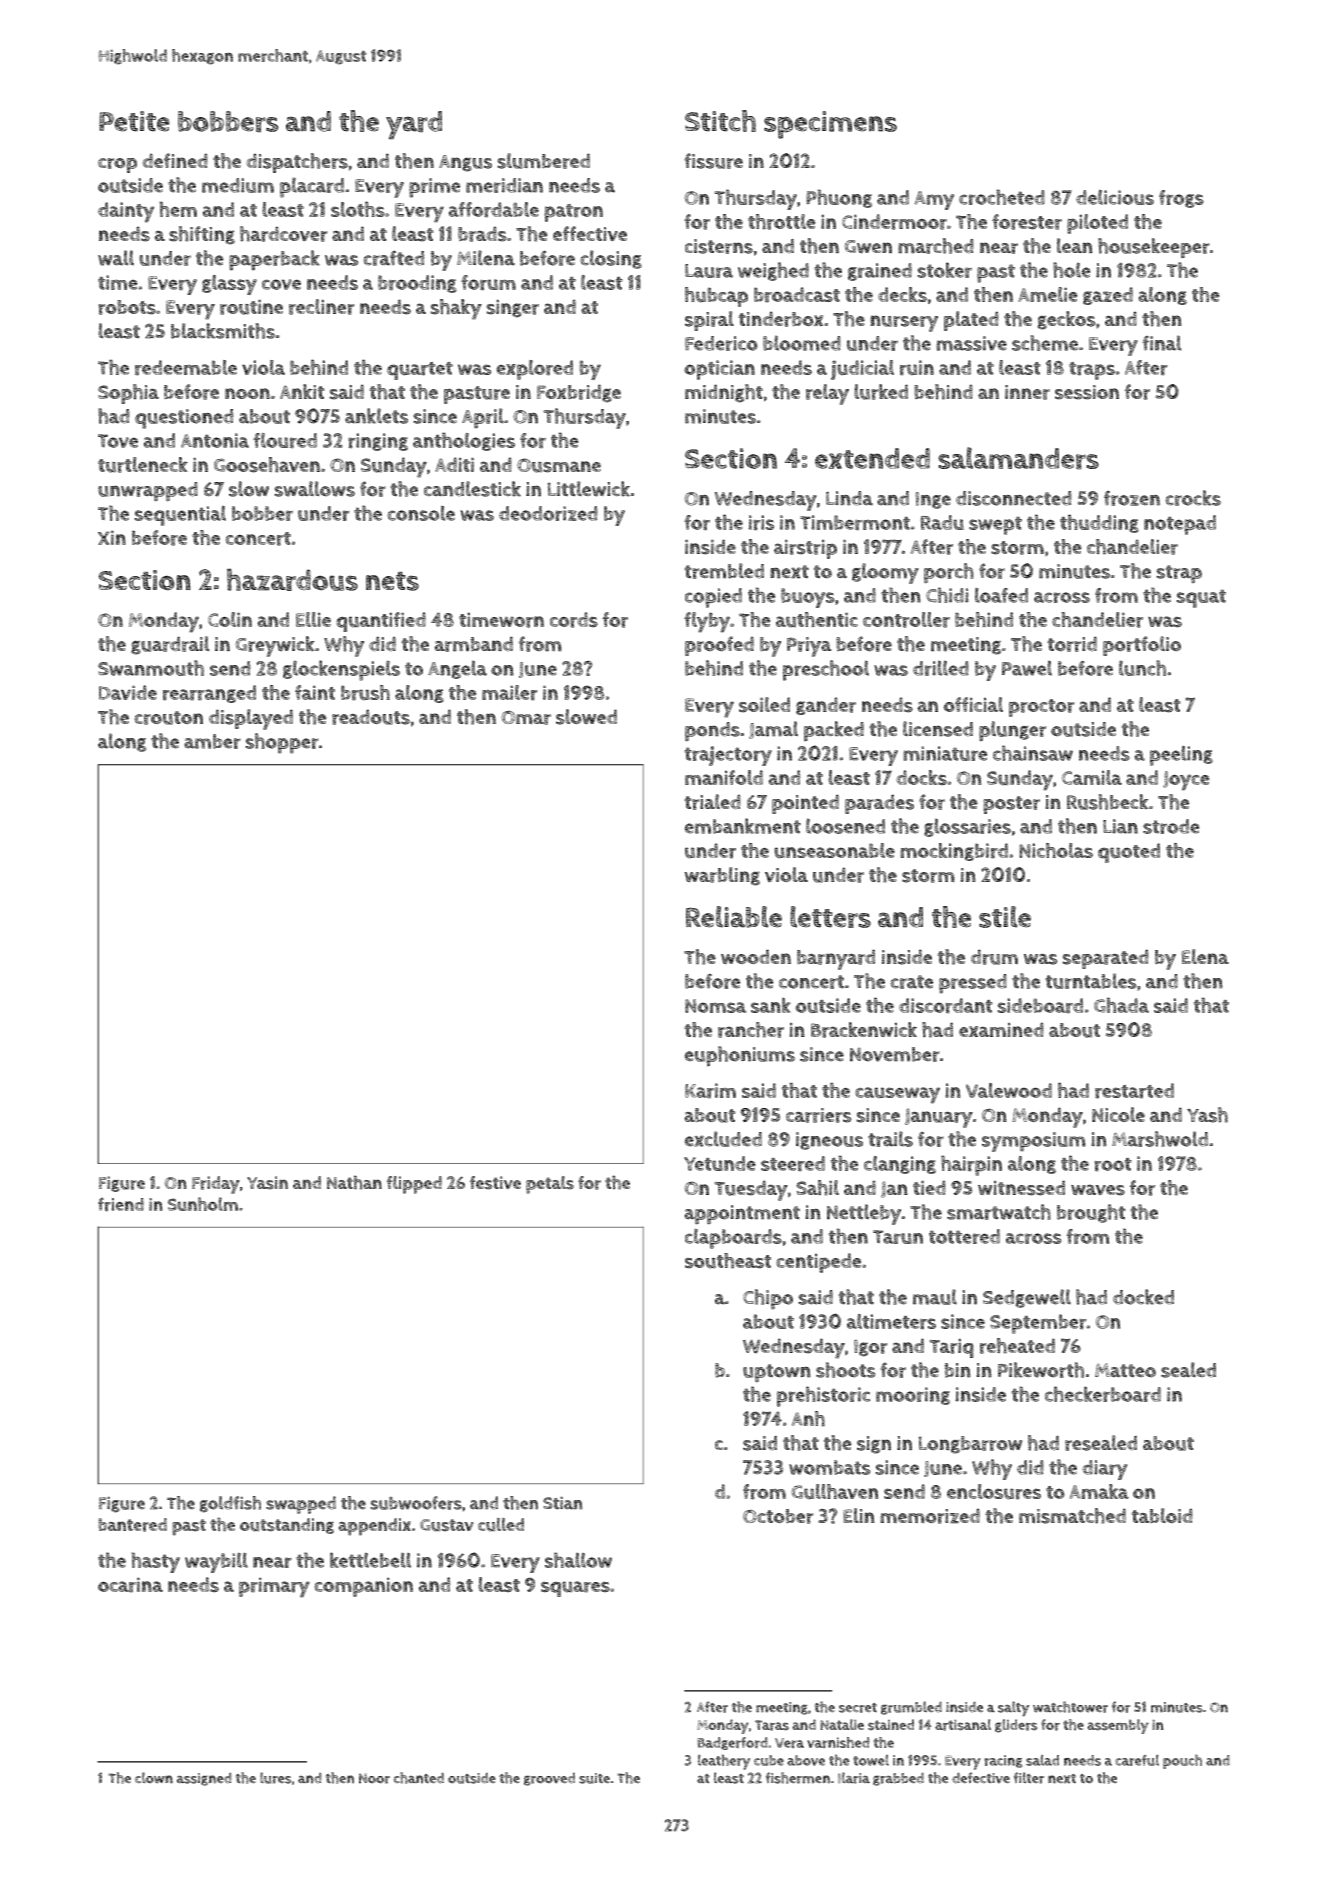 The height and width of the document is (1879, 1328). What do you see at coordinates (710, 1091) in the document?
I see `Karim` at bounding box center [710, 1091].
